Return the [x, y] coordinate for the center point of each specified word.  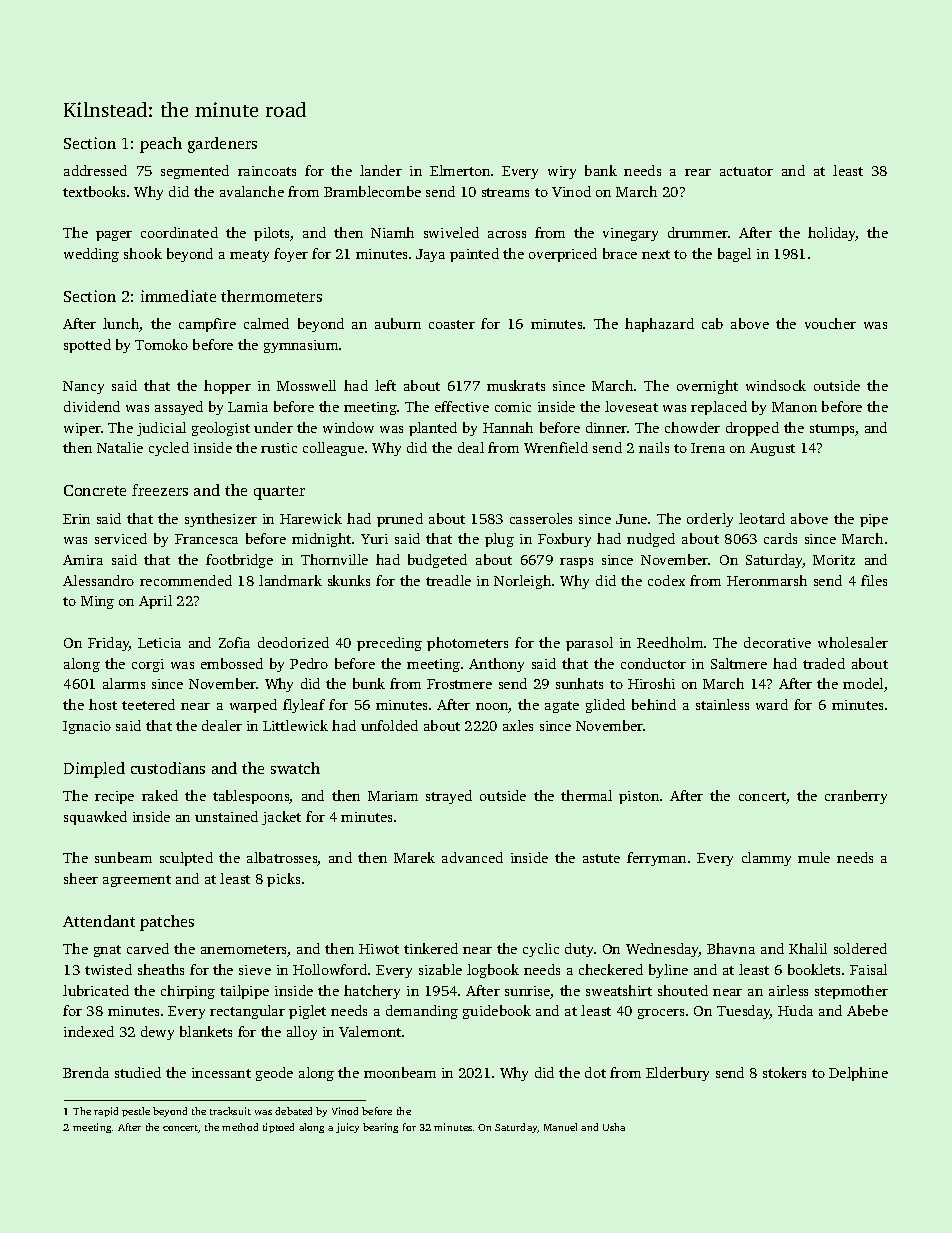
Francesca [206, 539]
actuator [746, 171]
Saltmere [739, 663]
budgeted [437, 561]
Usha [614, 1127]
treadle [448, 580]
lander [381, 170]
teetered [148, 704]
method [240, 1127]
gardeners [222, 145]
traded [824, 663]
